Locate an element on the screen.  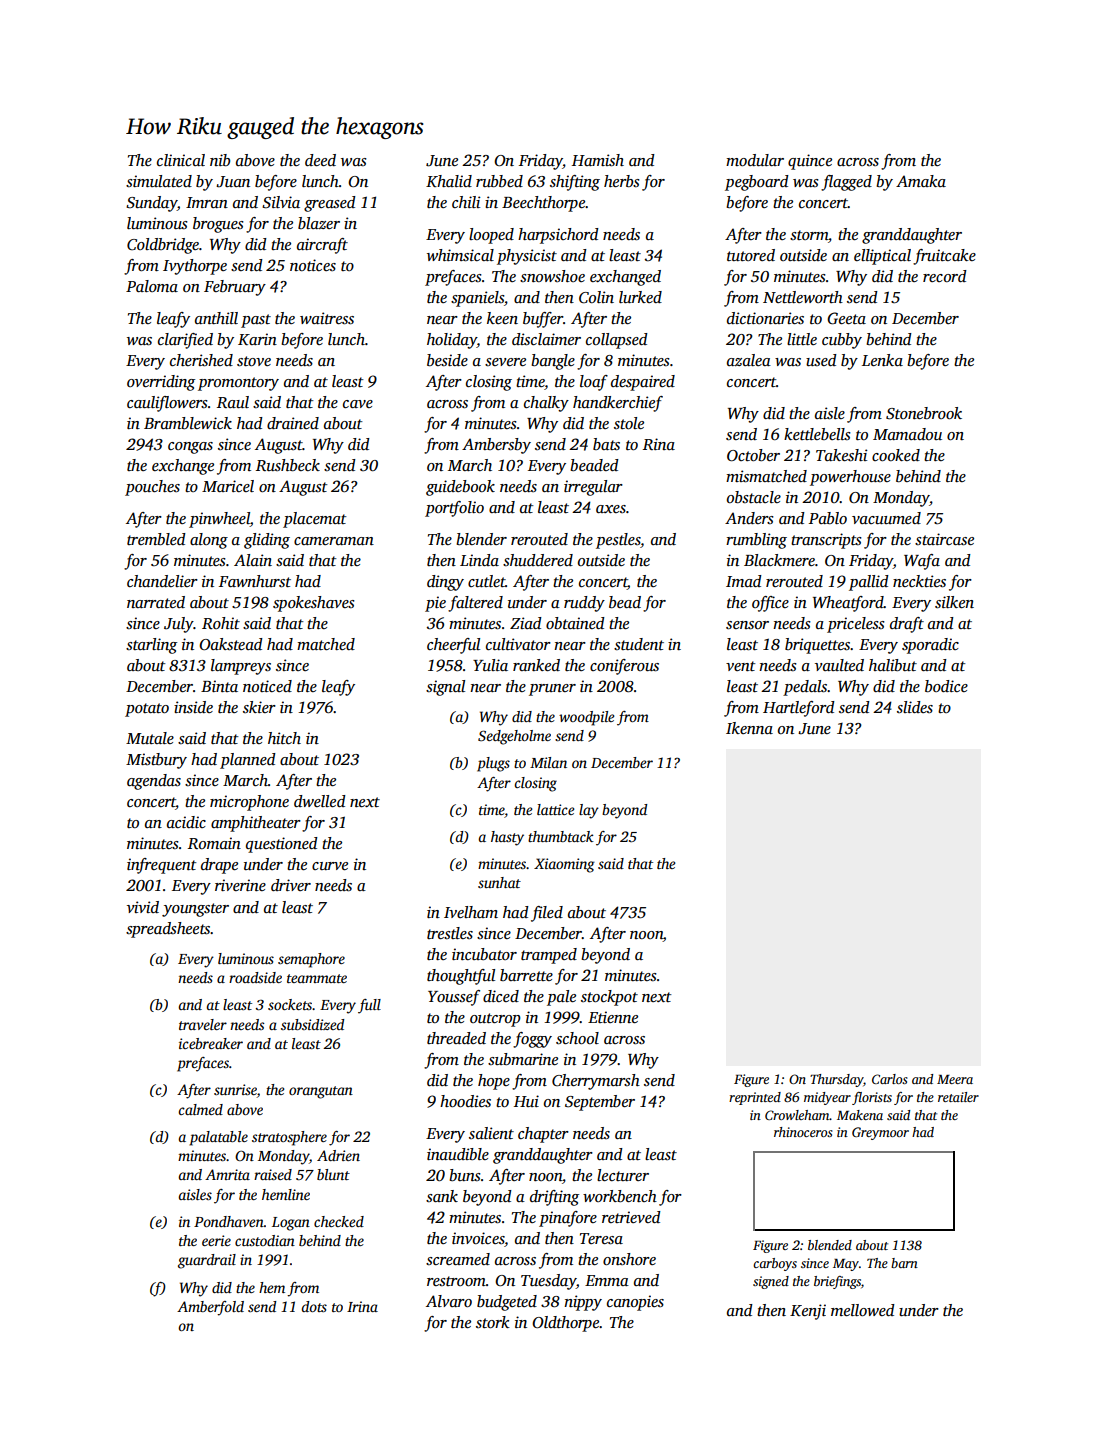
waitress is located at coordinates (327, 318).
